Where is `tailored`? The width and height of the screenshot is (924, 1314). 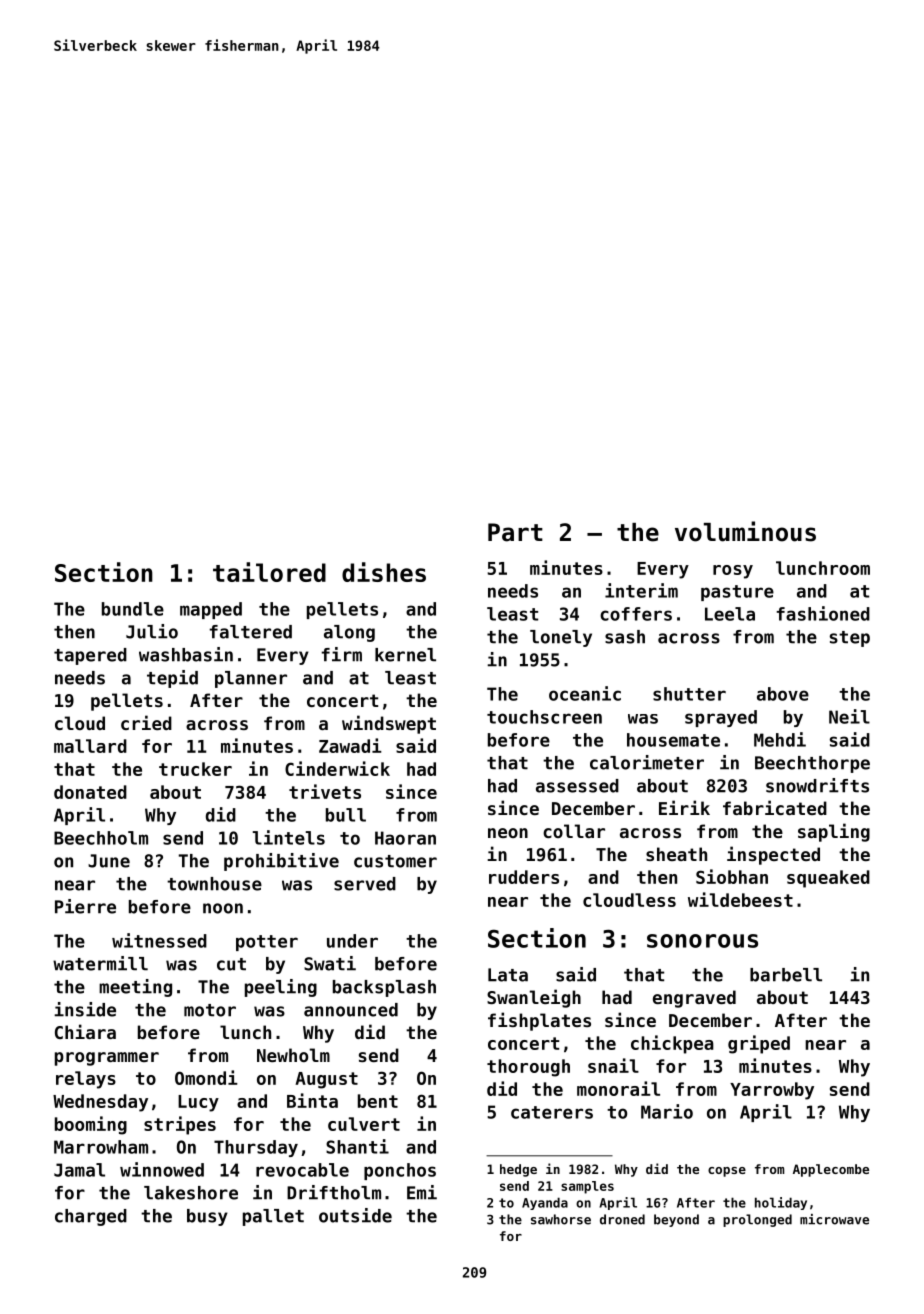 tailored is located at coordinates (269, 572).
